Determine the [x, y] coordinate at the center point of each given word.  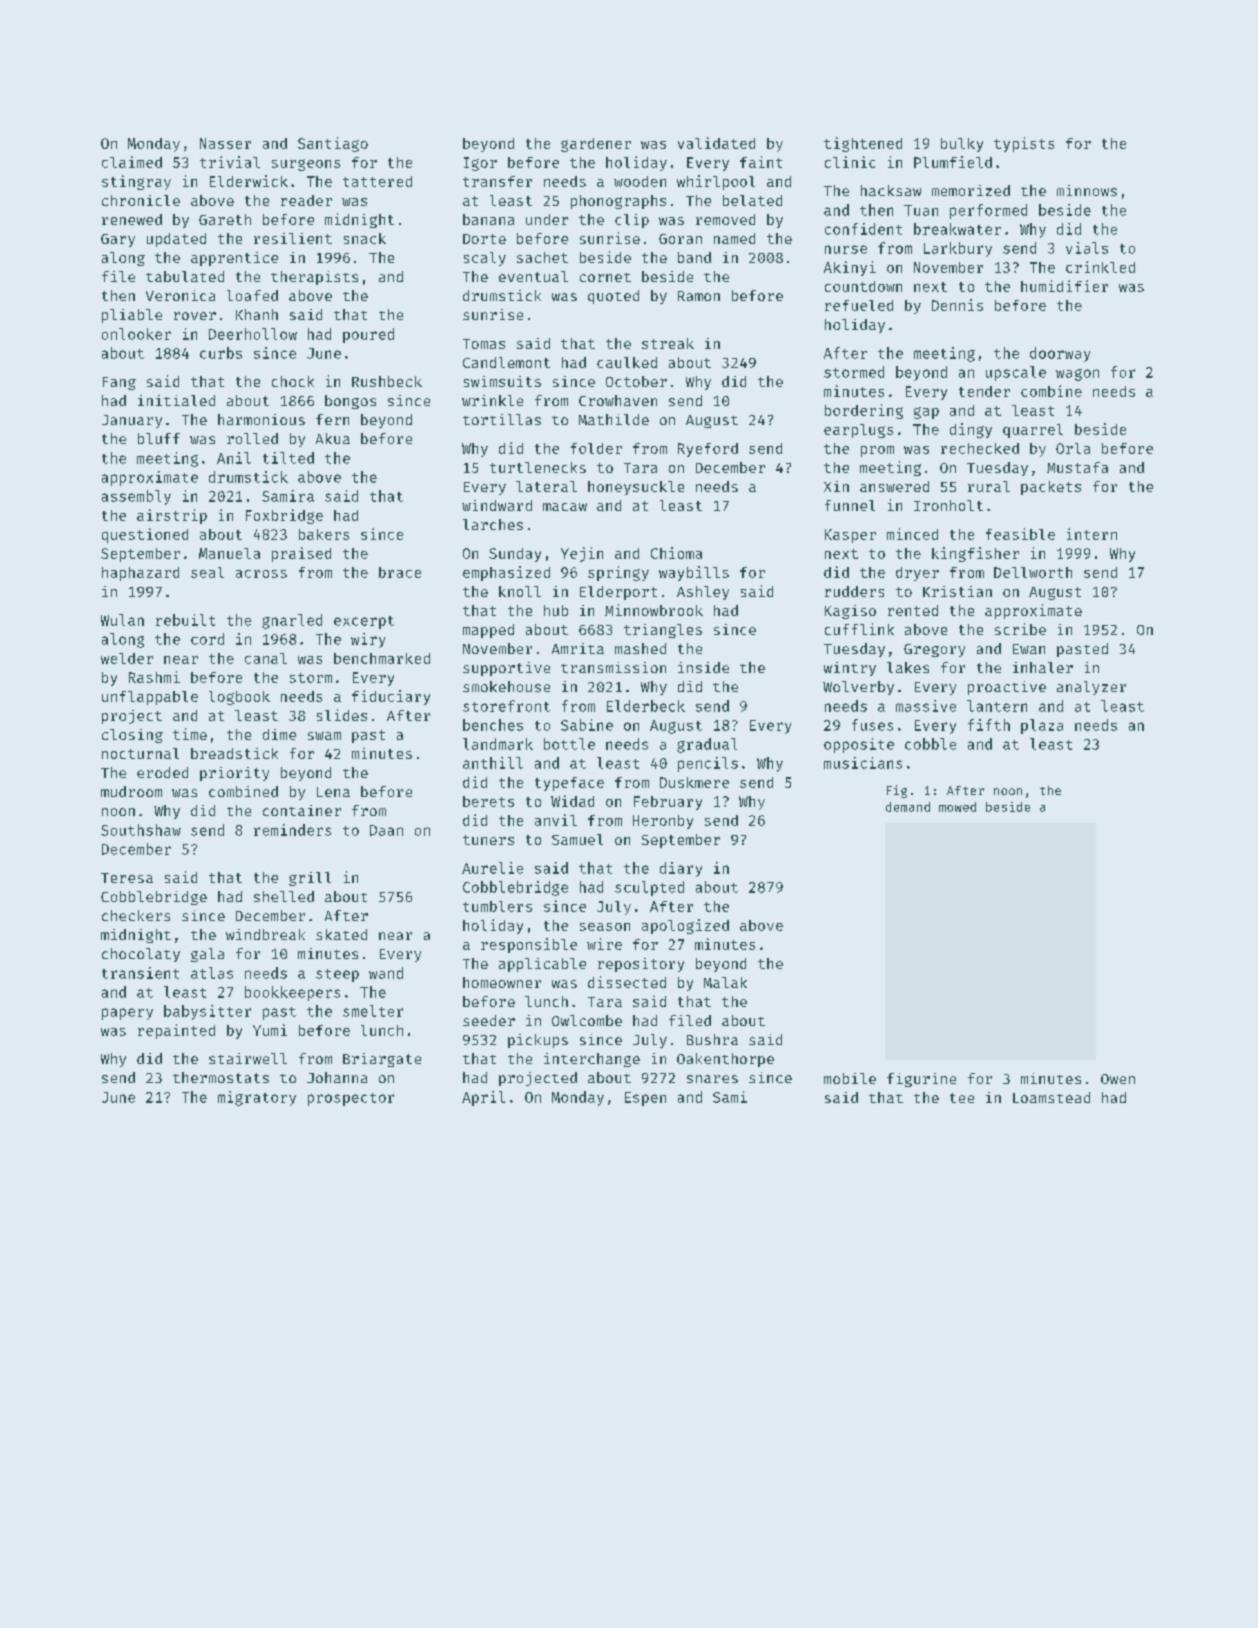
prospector [351, 1099]
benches [493, 725]
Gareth [225, 219]
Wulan [122, 620]
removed [725, 219]
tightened [863, 144]
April [483, 1098]
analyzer [1091, 688]
